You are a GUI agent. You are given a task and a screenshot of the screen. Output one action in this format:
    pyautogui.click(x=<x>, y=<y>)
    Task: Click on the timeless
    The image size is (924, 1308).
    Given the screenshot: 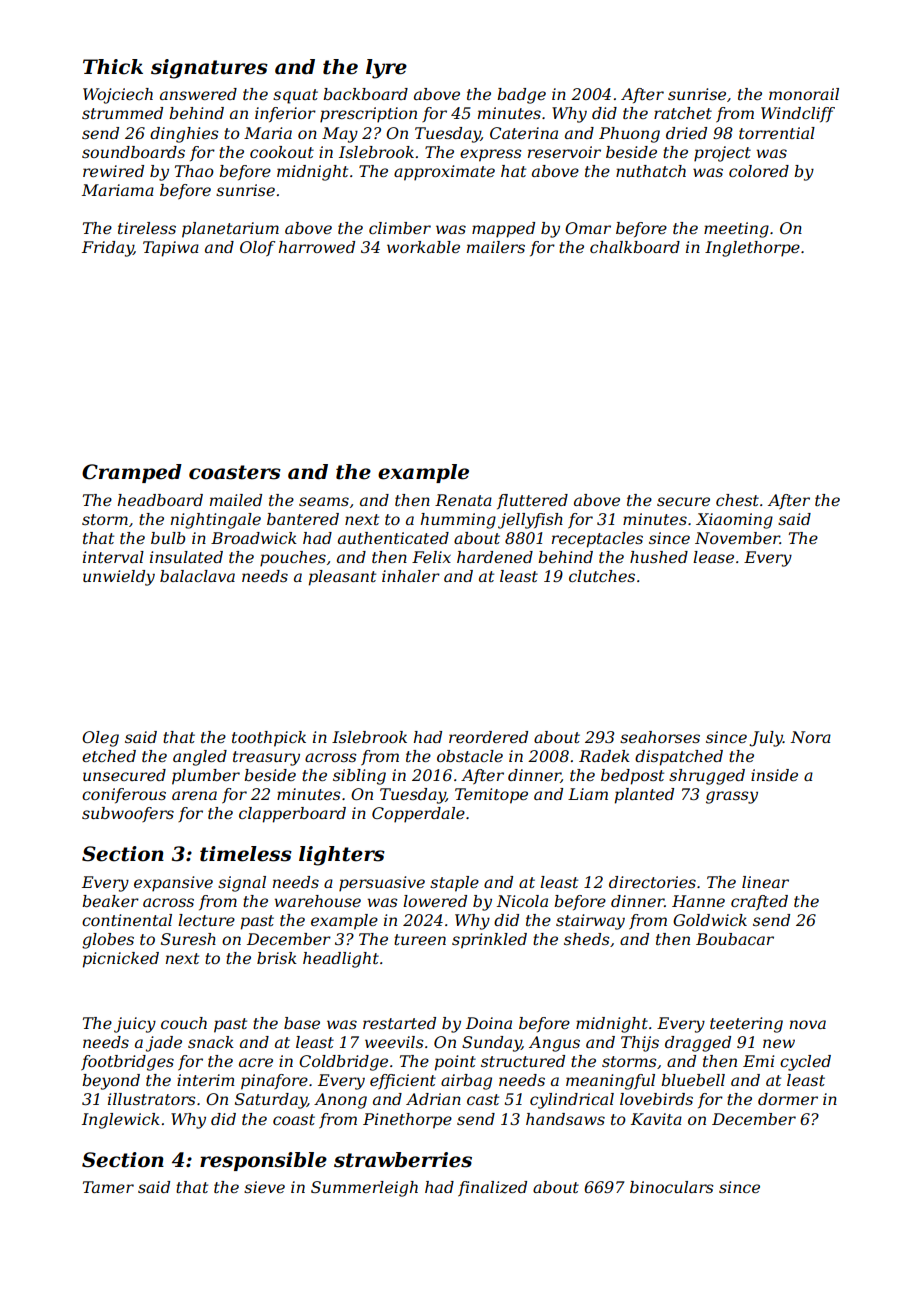 What is the action you would take?
    pyautogui.click(x=246, y=854)
